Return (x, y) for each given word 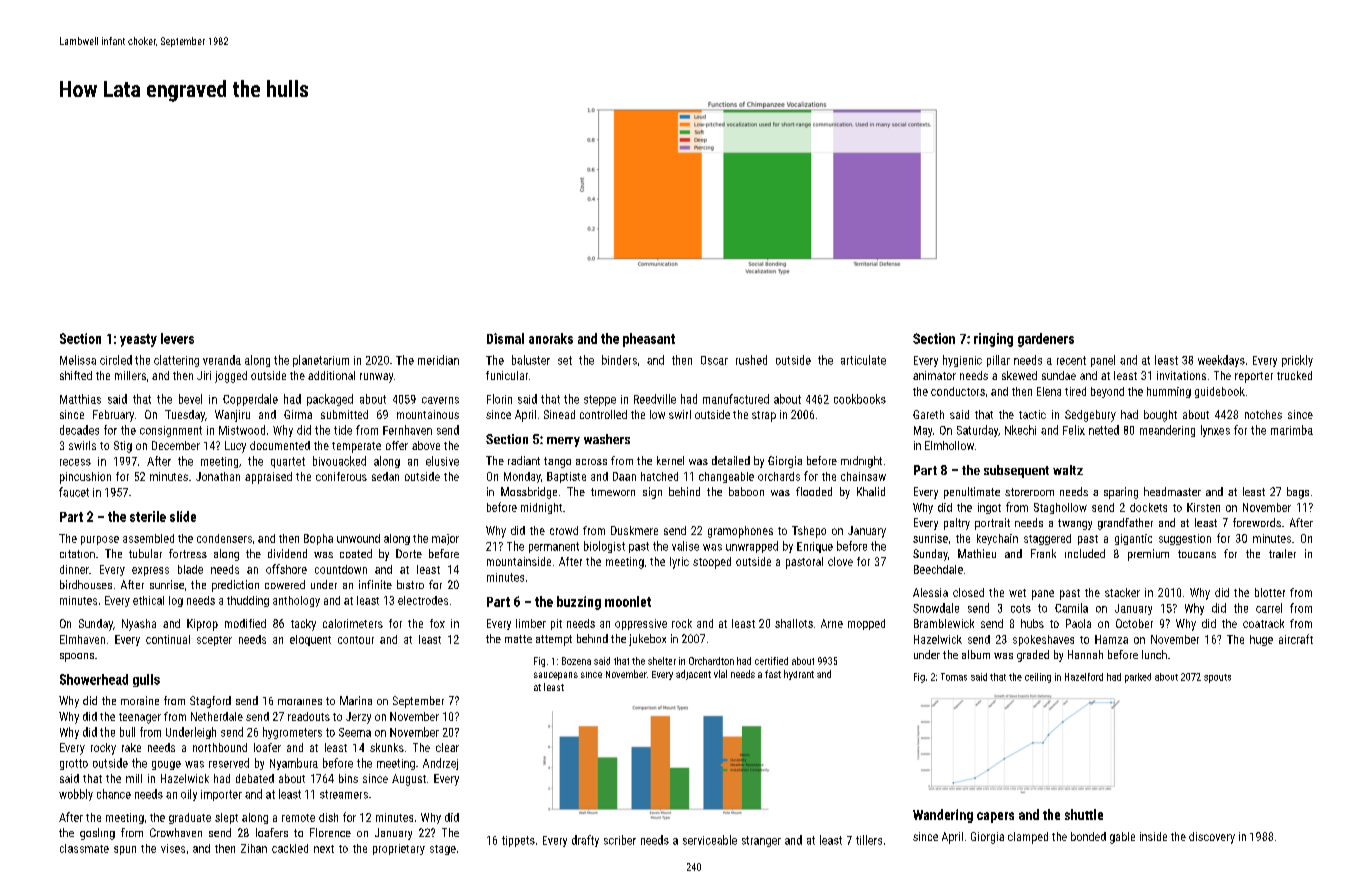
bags (1298, 493)
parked (1138, 678)
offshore (286, 569)
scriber (620, 840)
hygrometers (292, 733)
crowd (564, 530)
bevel (190, 399)
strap (764, 416)
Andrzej (440, 764)
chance (114, 794)
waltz (1068, 470)
